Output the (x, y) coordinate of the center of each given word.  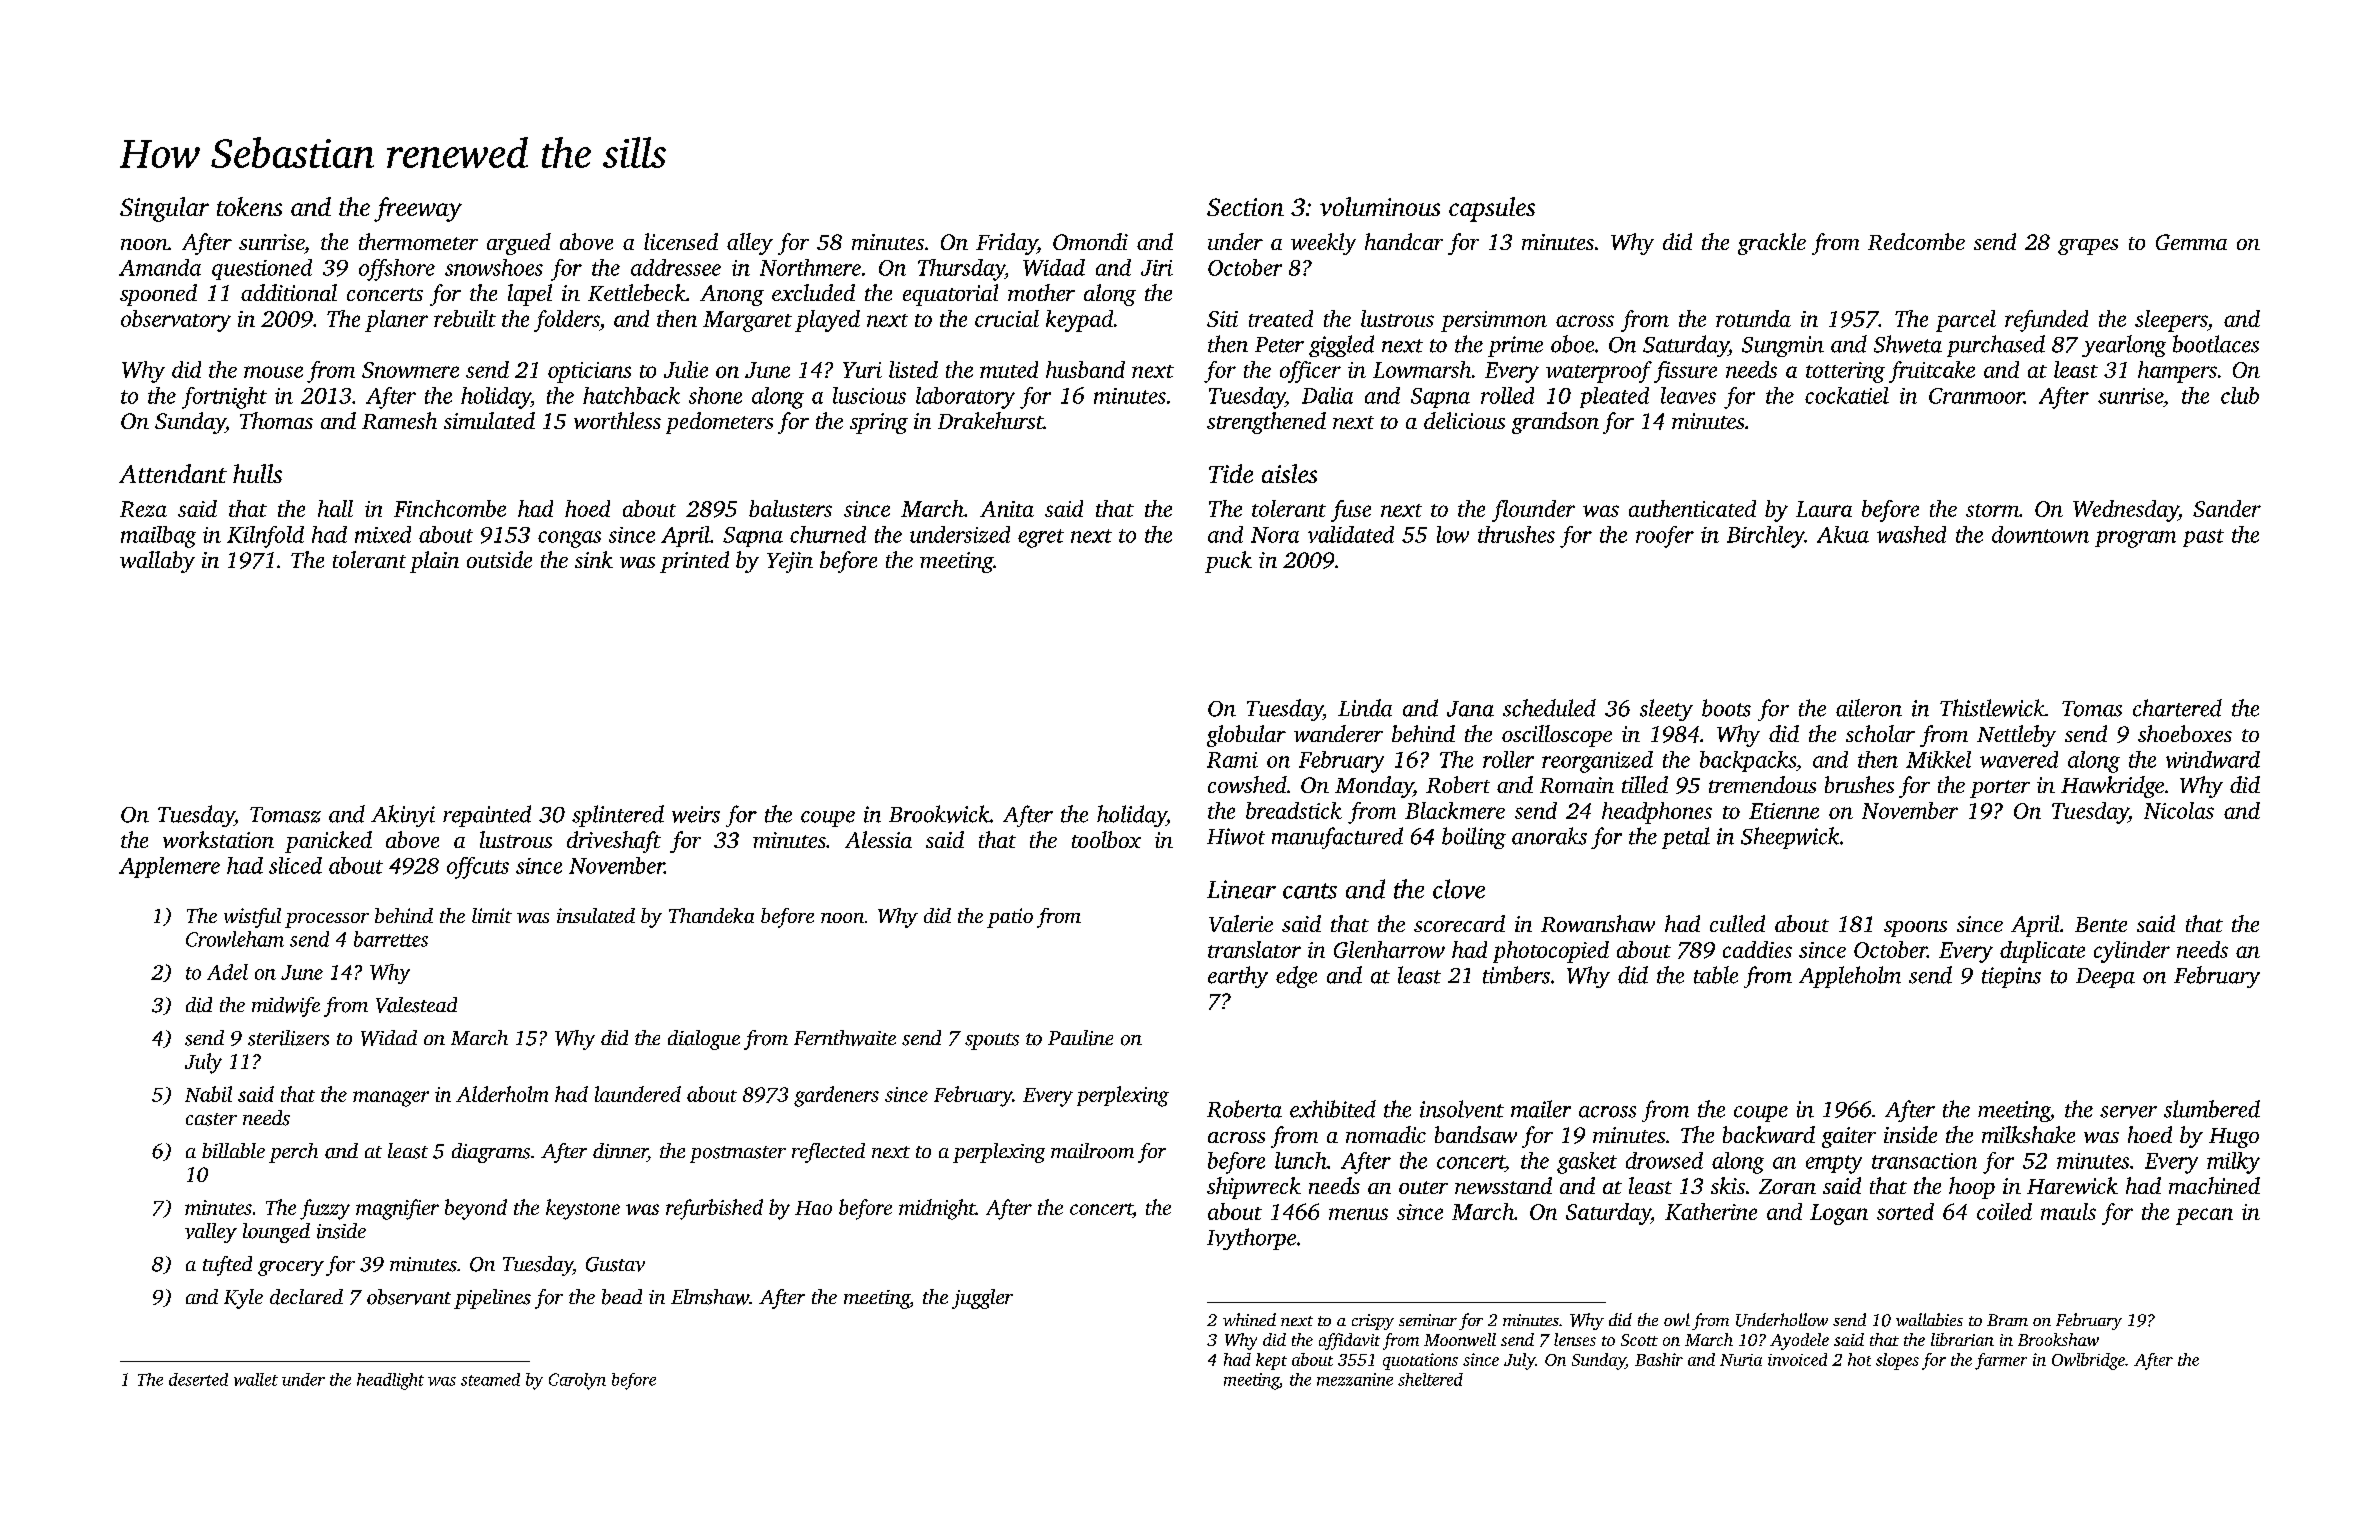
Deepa (2105, 978)
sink (594, 559)
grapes (2088, 247)
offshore (397, 270)
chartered (2177, 708)
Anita (1007, 509)
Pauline (1080, 1038)
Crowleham (235, 939)
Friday (1006, 244)
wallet (256, 1379)
